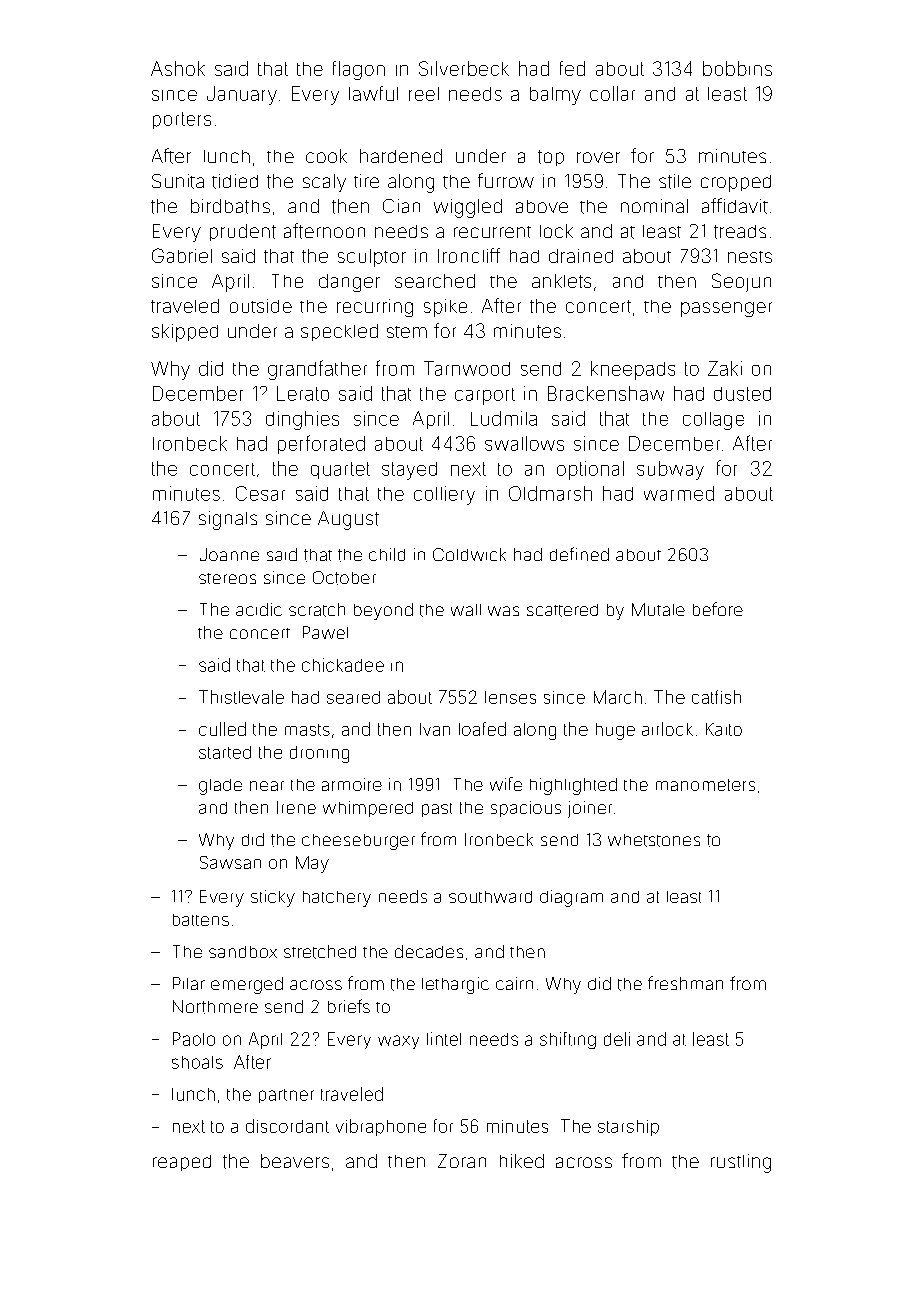 The width and height of the screenshot is (924, 1311). I want to click on Zoran, so click(462, 1161).
